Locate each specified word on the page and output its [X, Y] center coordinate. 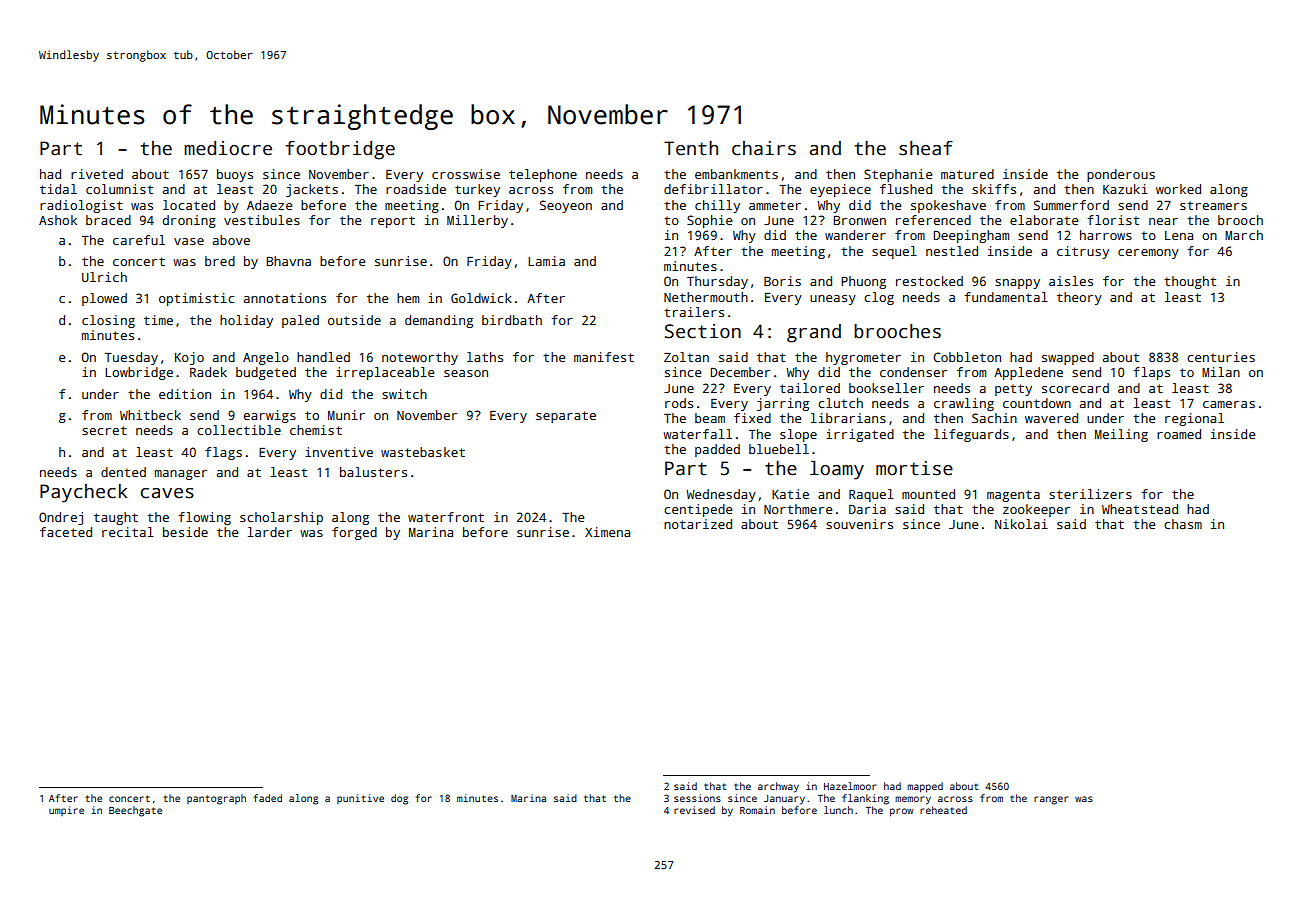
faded [268, 798]
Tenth [691, 148]
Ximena [607, 532]
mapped [925, 787]
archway [778, 787]
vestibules [262, 220]
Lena [1179, 235]
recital [128, 532]
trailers [694, 312]
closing [108, 321]
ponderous [1121, 175]
